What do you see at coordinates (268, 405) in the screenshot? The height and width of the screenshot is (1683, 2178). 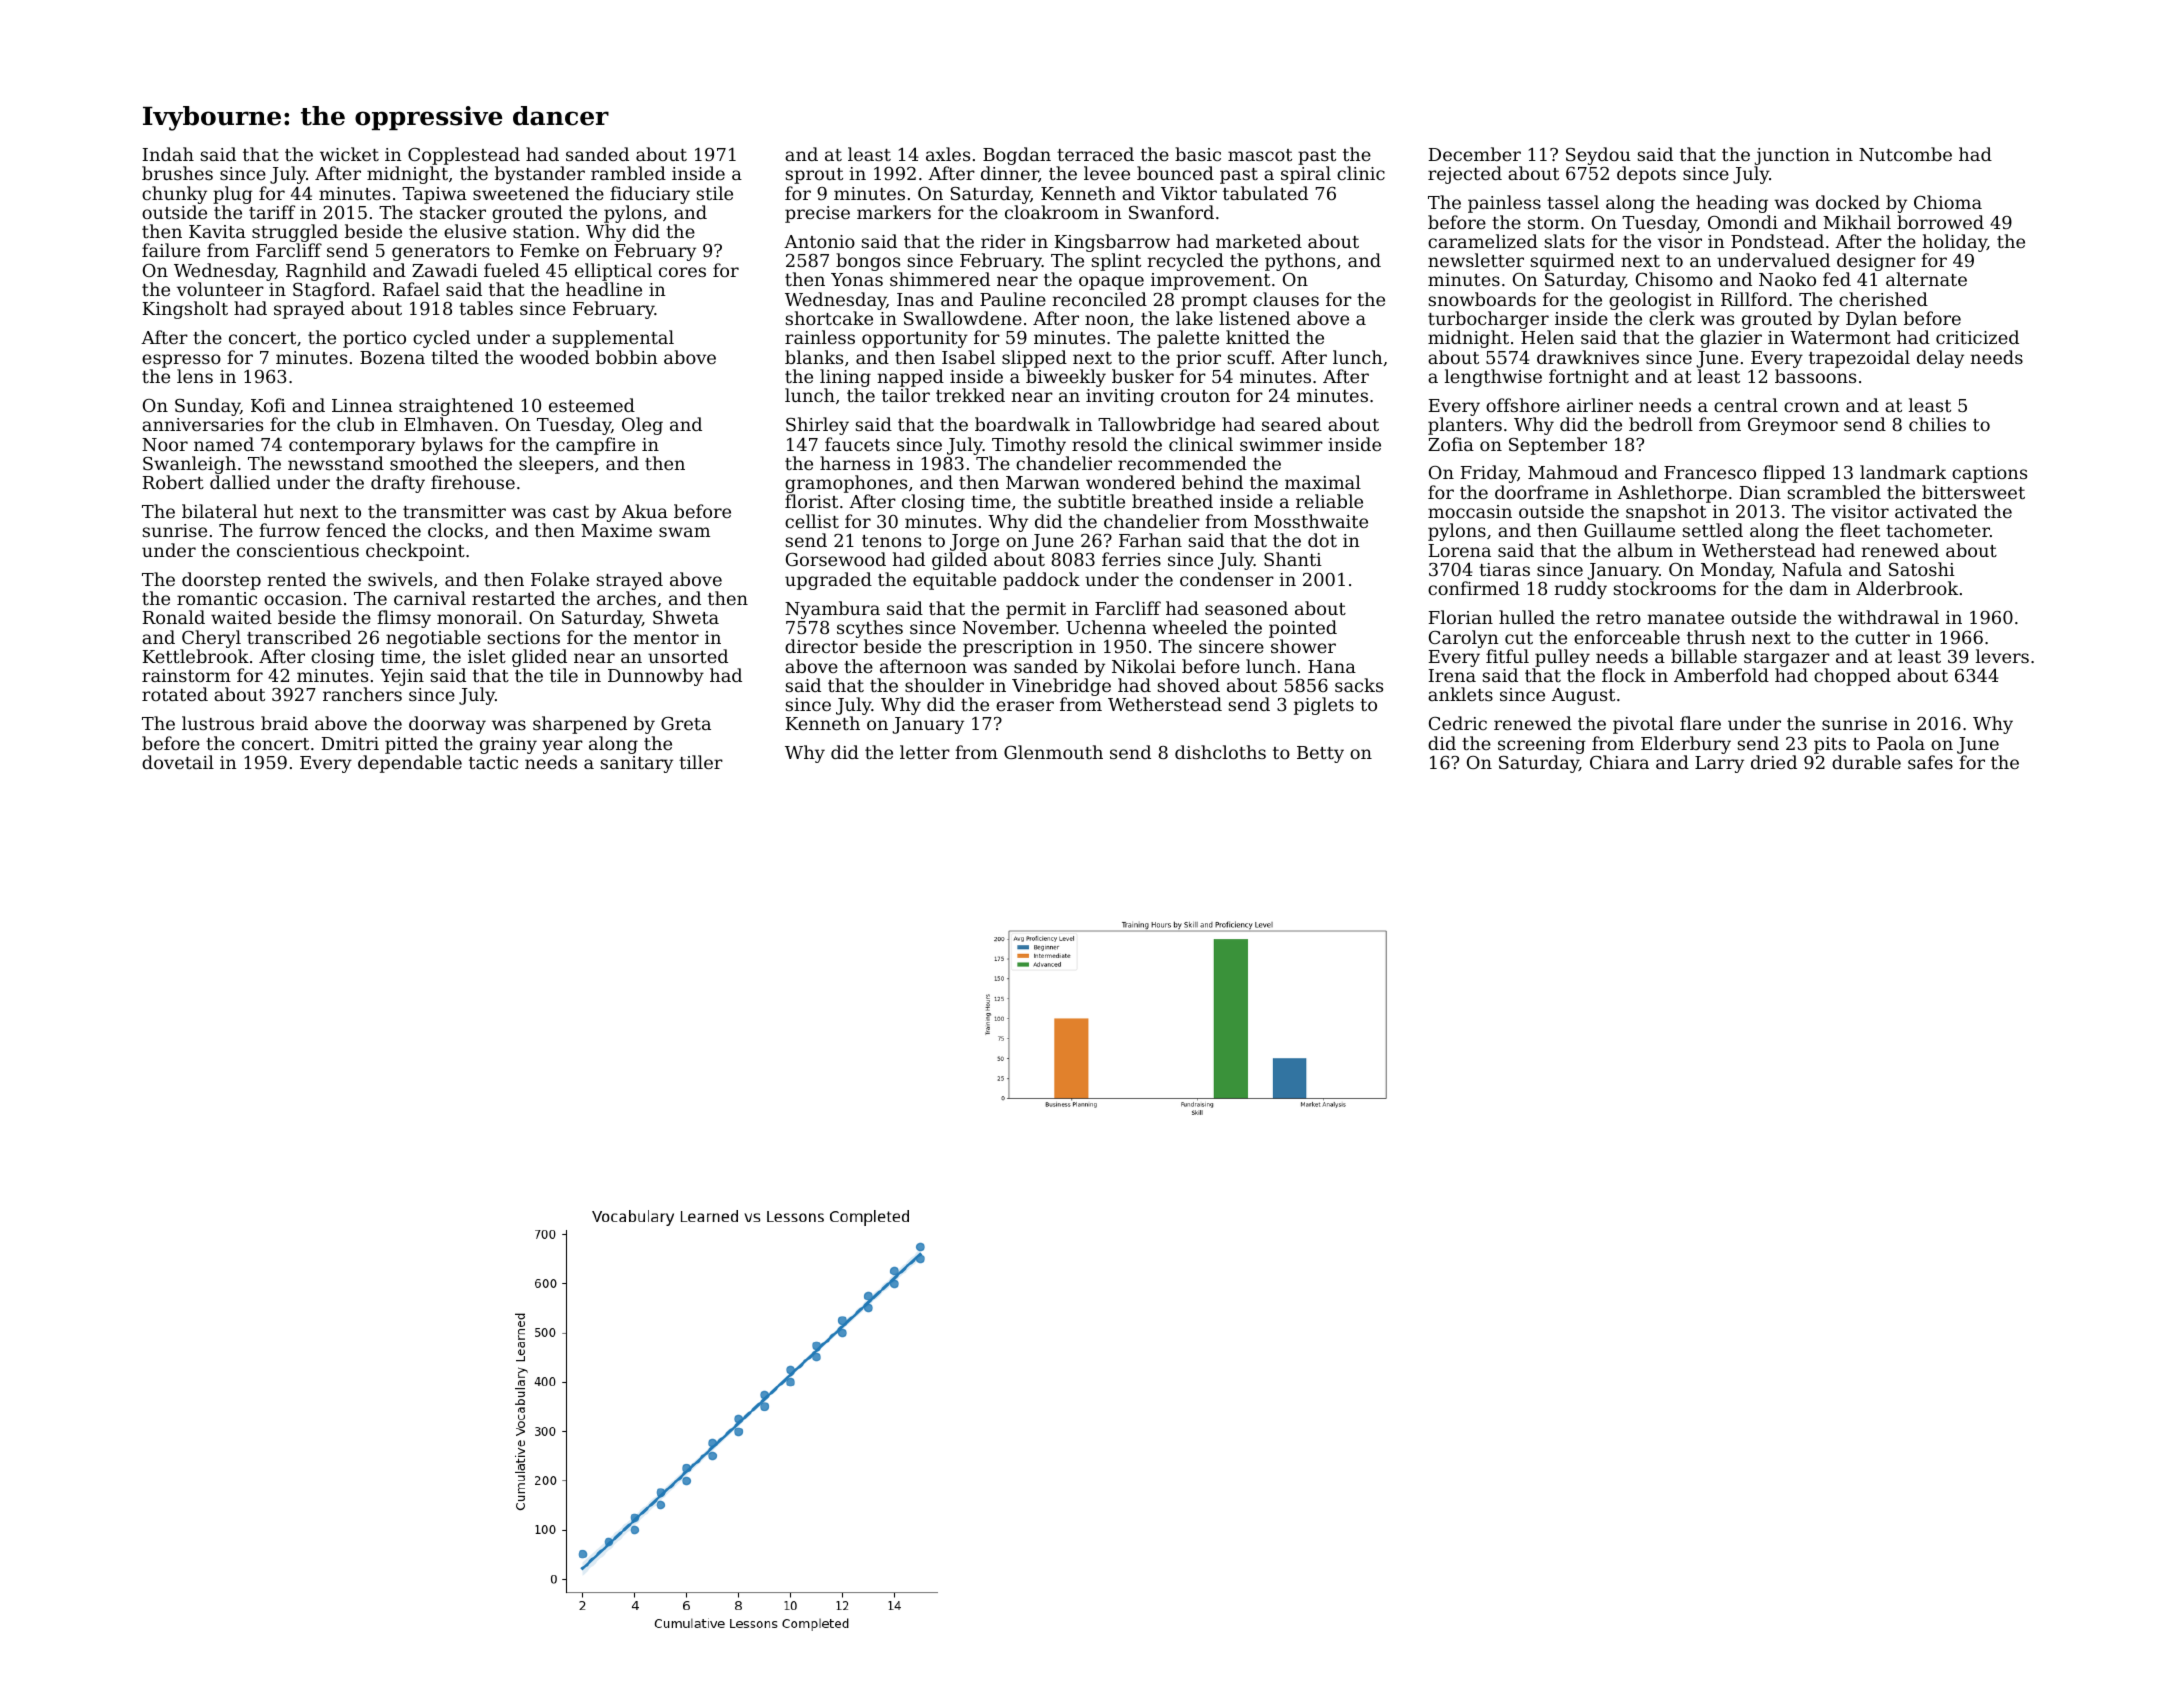 I see `Kofi` at bounding box center [268, 405].
